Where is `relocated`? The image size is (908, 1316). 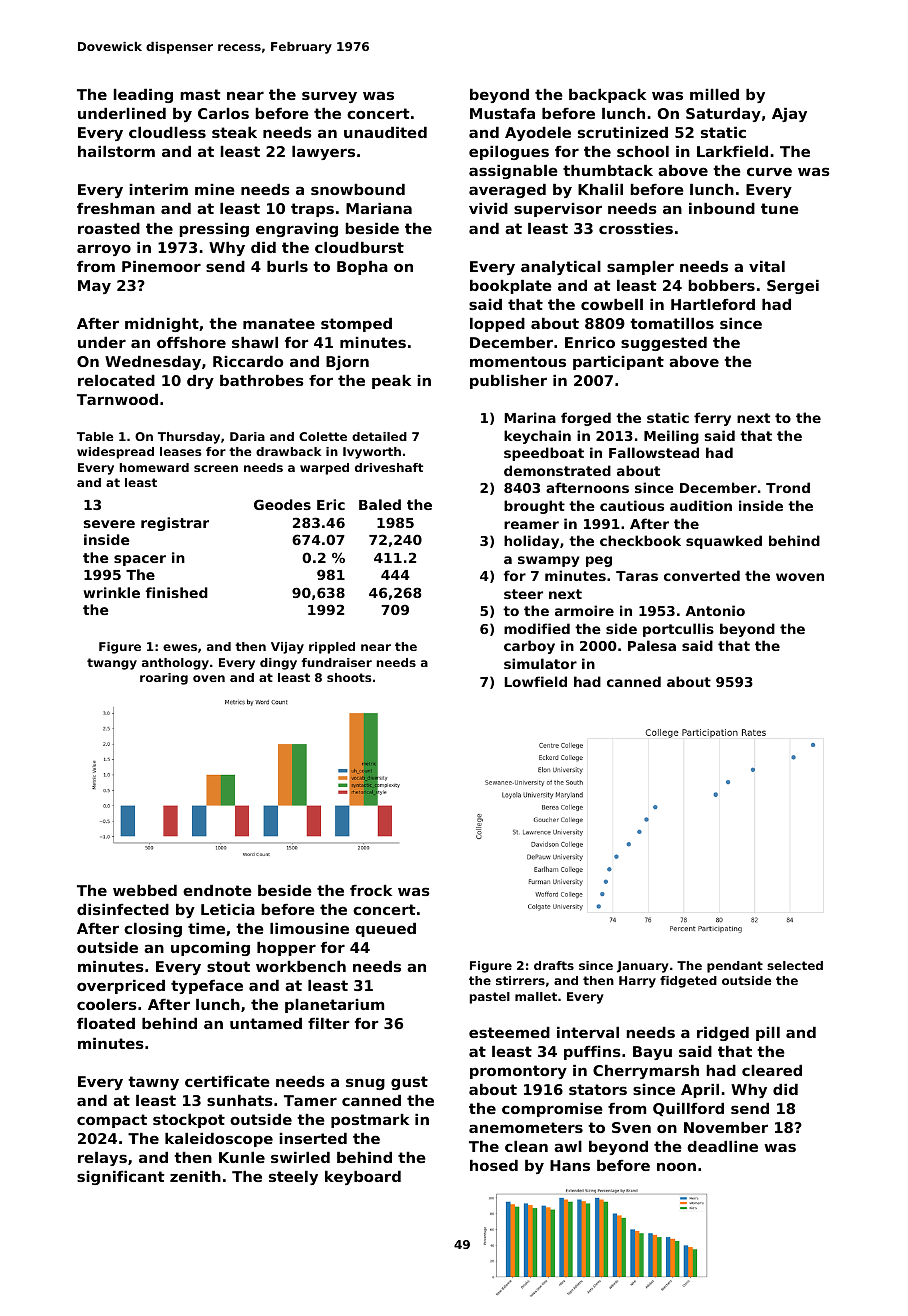
relocated is located at coordinates (116, 380).
